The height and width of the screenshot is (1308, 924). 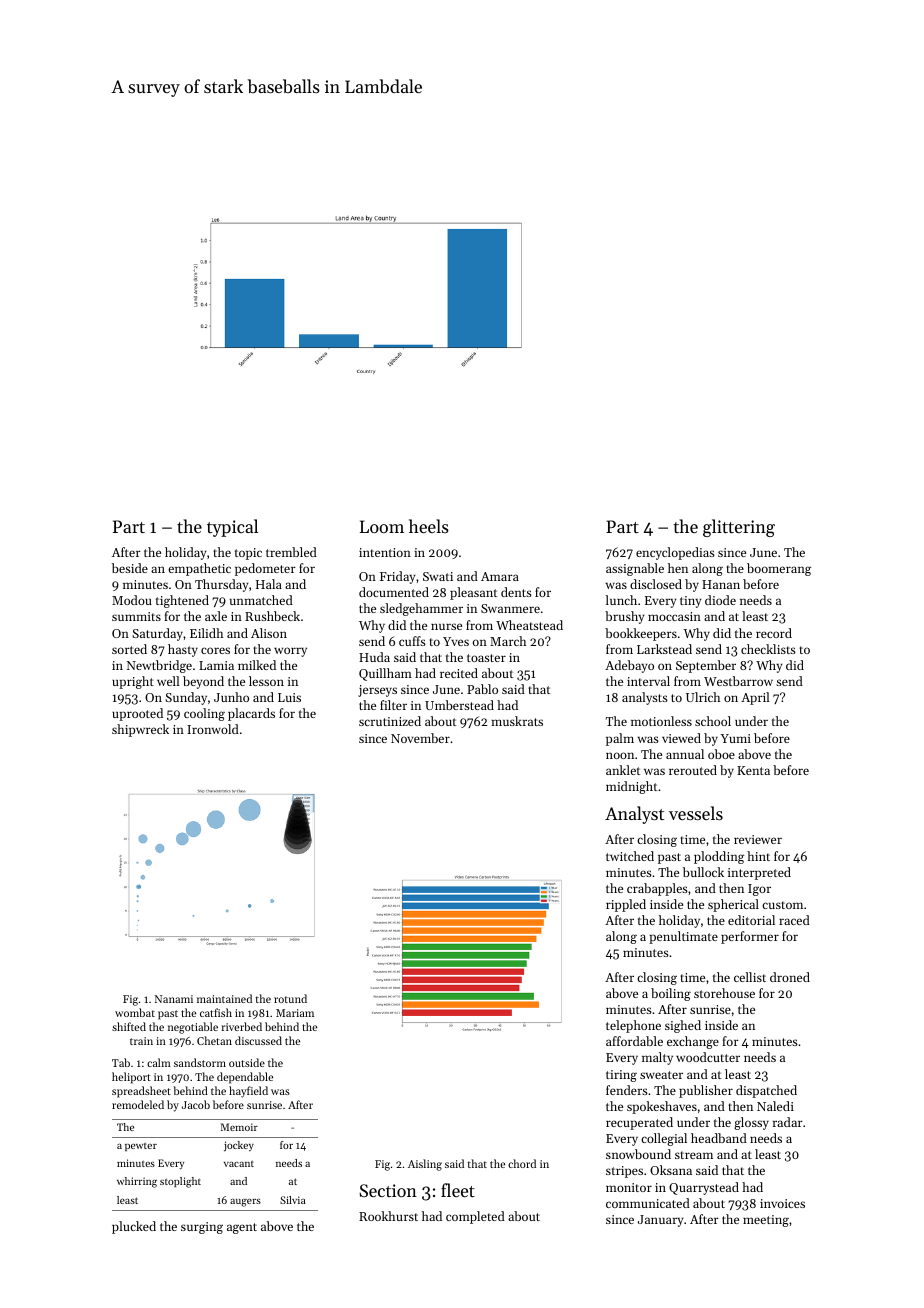 What do you see at coordinates (429, 526) in the screenshot?
I see `heels` at bounding box center [429, 526].
